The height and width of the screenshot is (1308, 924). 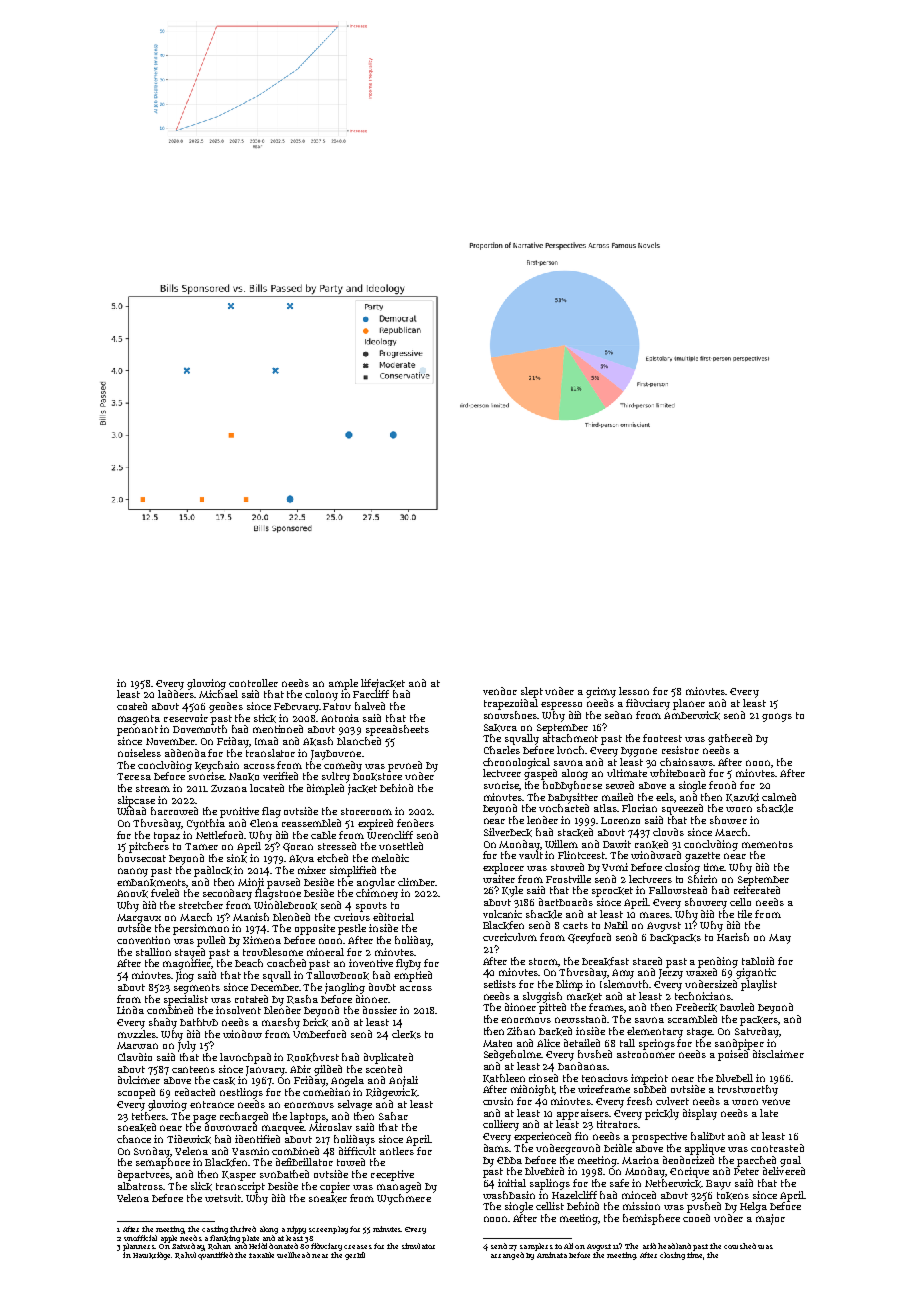 What do you see at coordinates (733, 1055) in the screenshot?
I see `poised` at bounding box center [733, 1055].
